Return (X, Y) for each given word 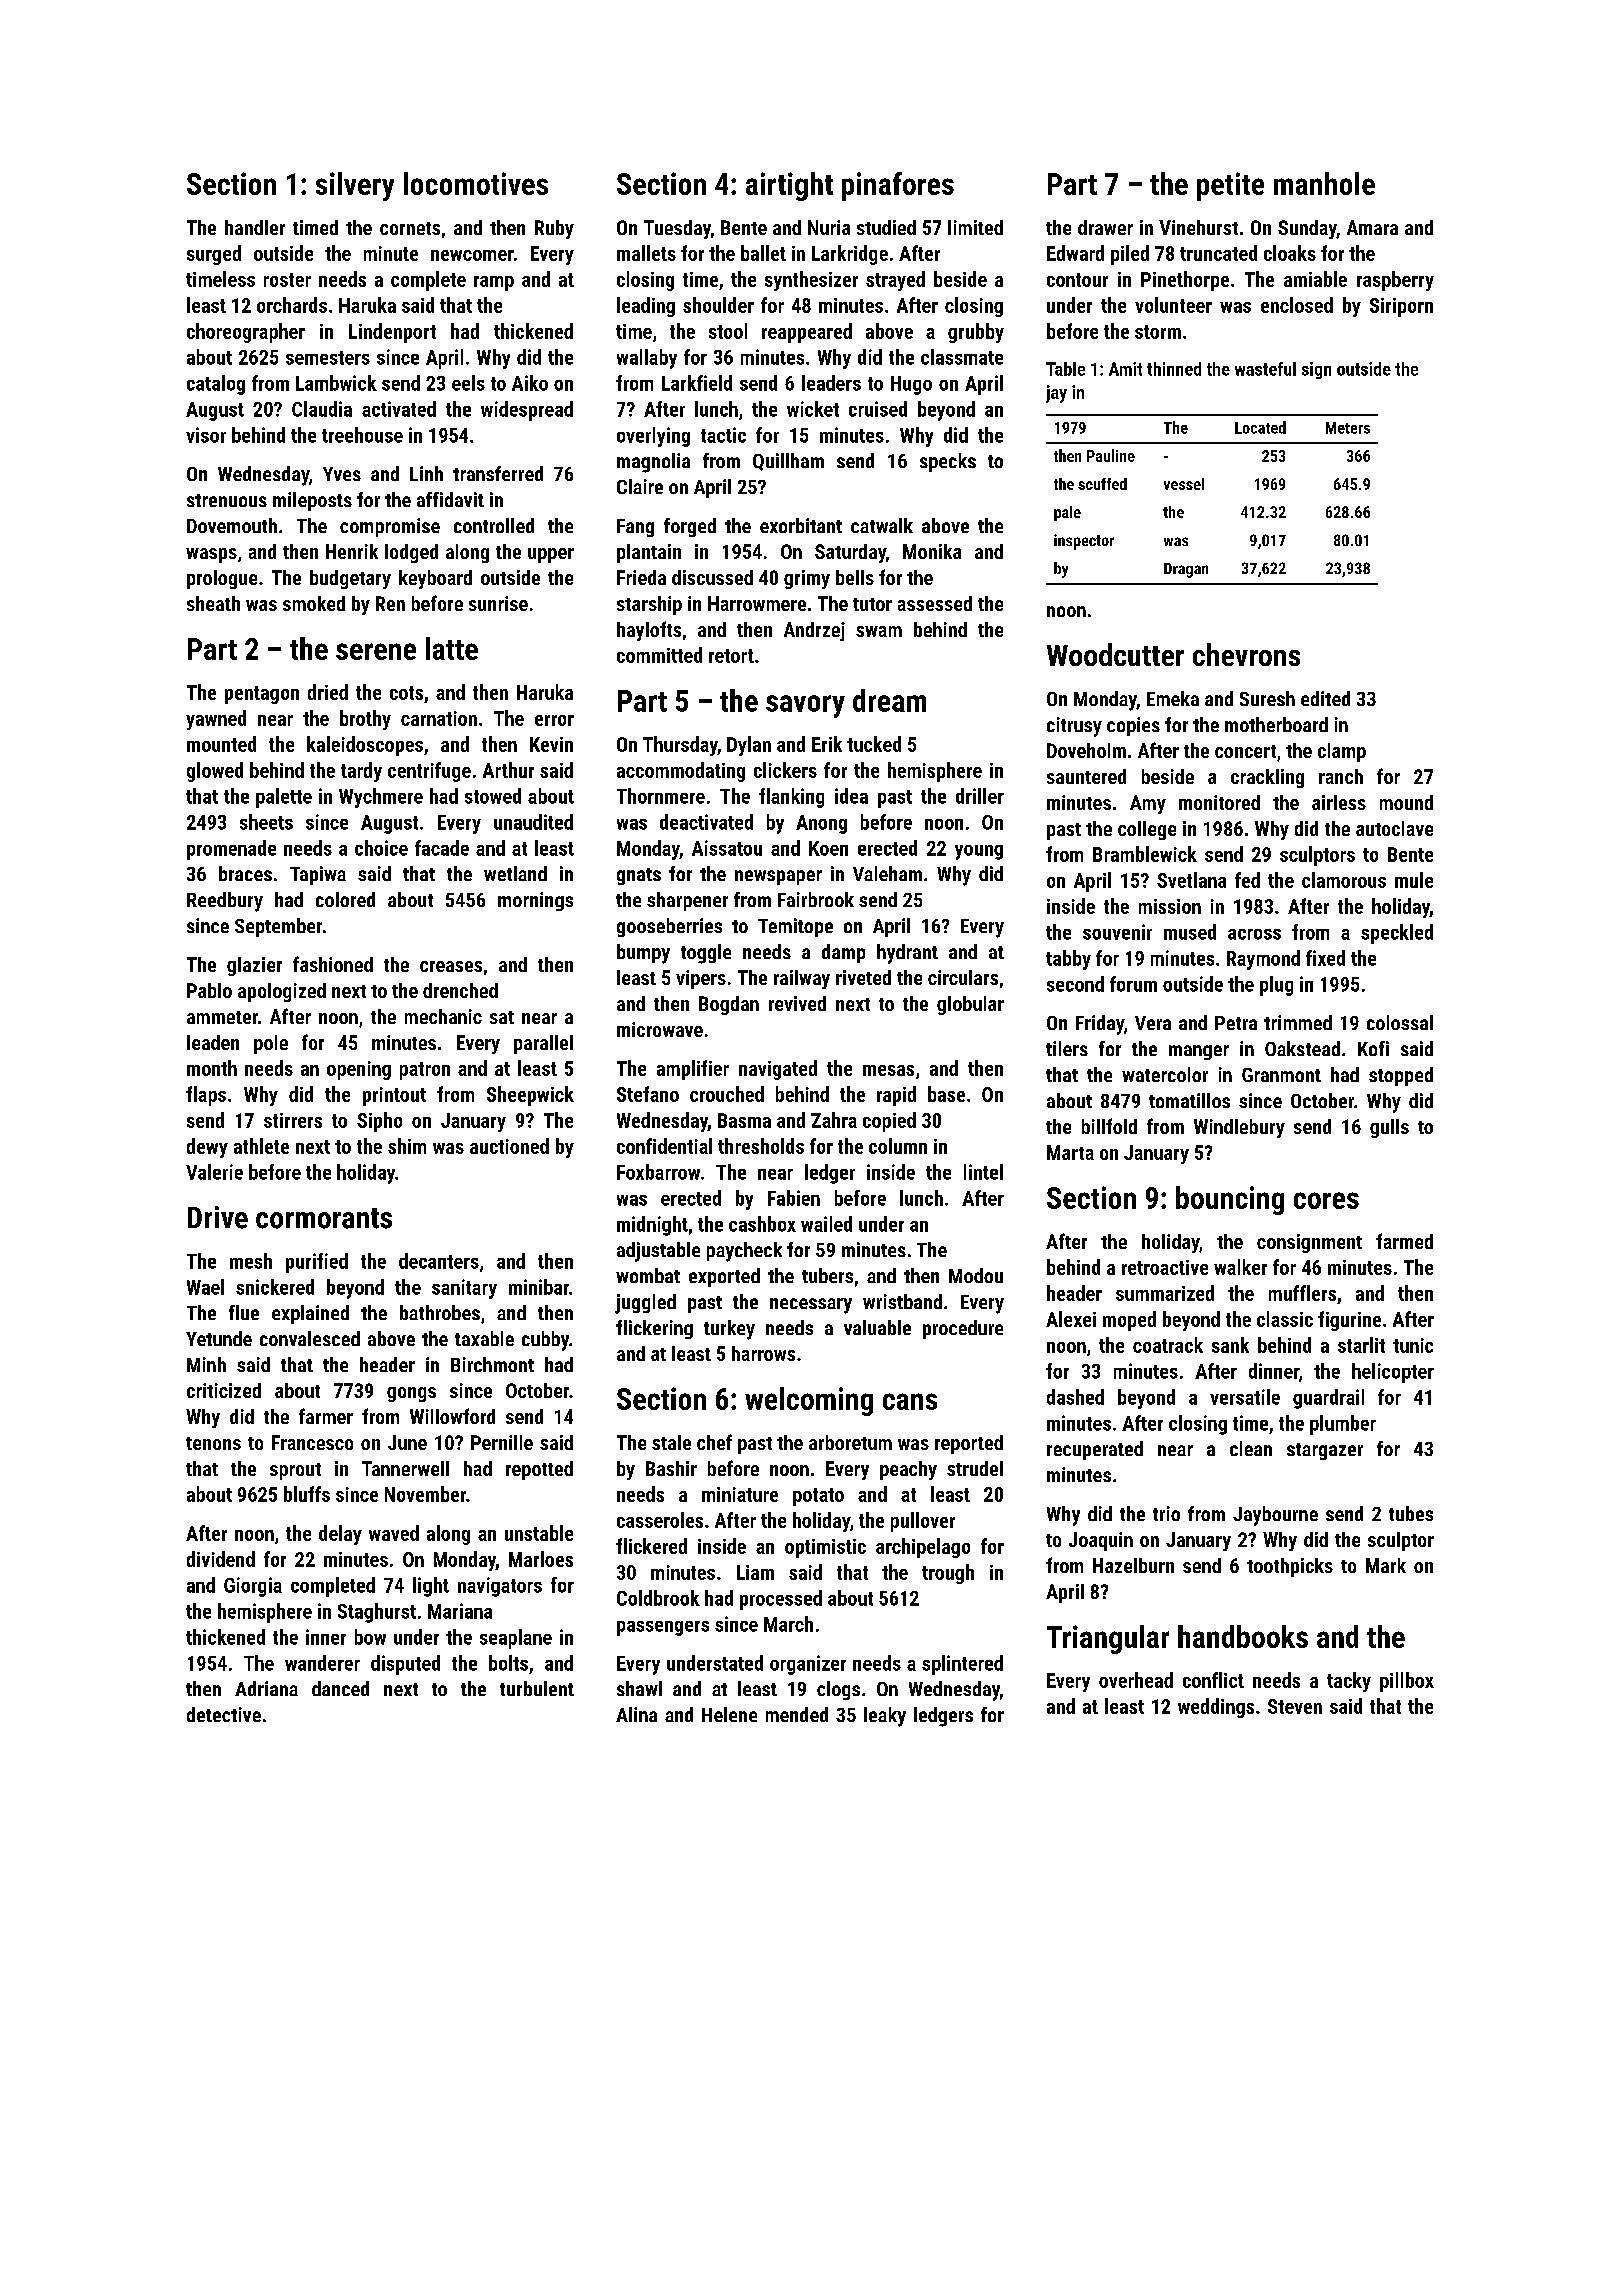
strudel (975, 1468)
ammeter (222, 1017)
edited (1325, 698)
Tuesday (677, 229)
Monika (932, 551)
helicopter (1393, 1373)
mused (1190, 932)
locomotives (476, 183)
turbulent (537, 1688)
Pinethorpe (1185, 281)
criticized (224, 1390)
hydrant (907, 954)
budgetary (350, 579)
